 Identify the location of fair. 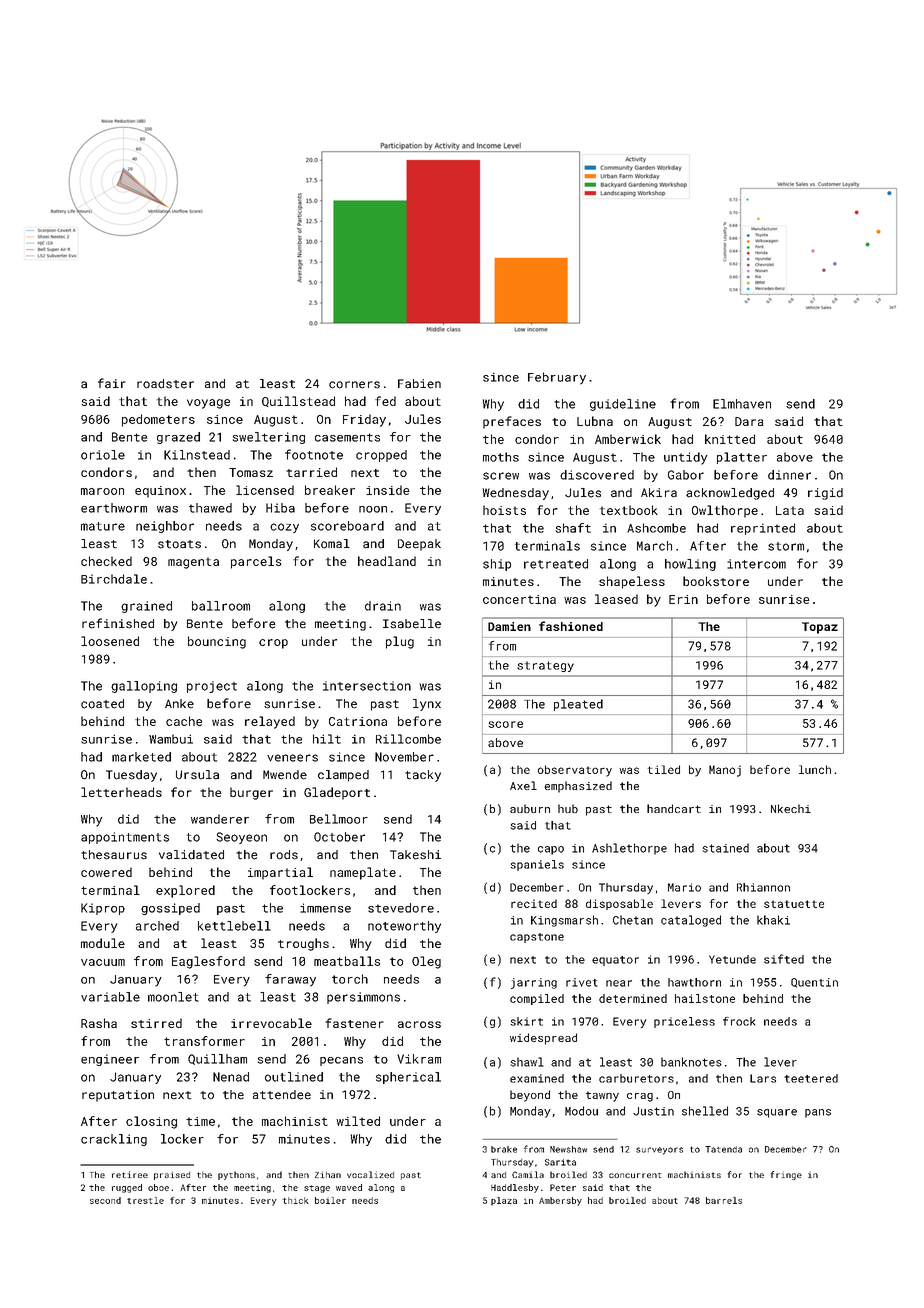
(112, 383).
